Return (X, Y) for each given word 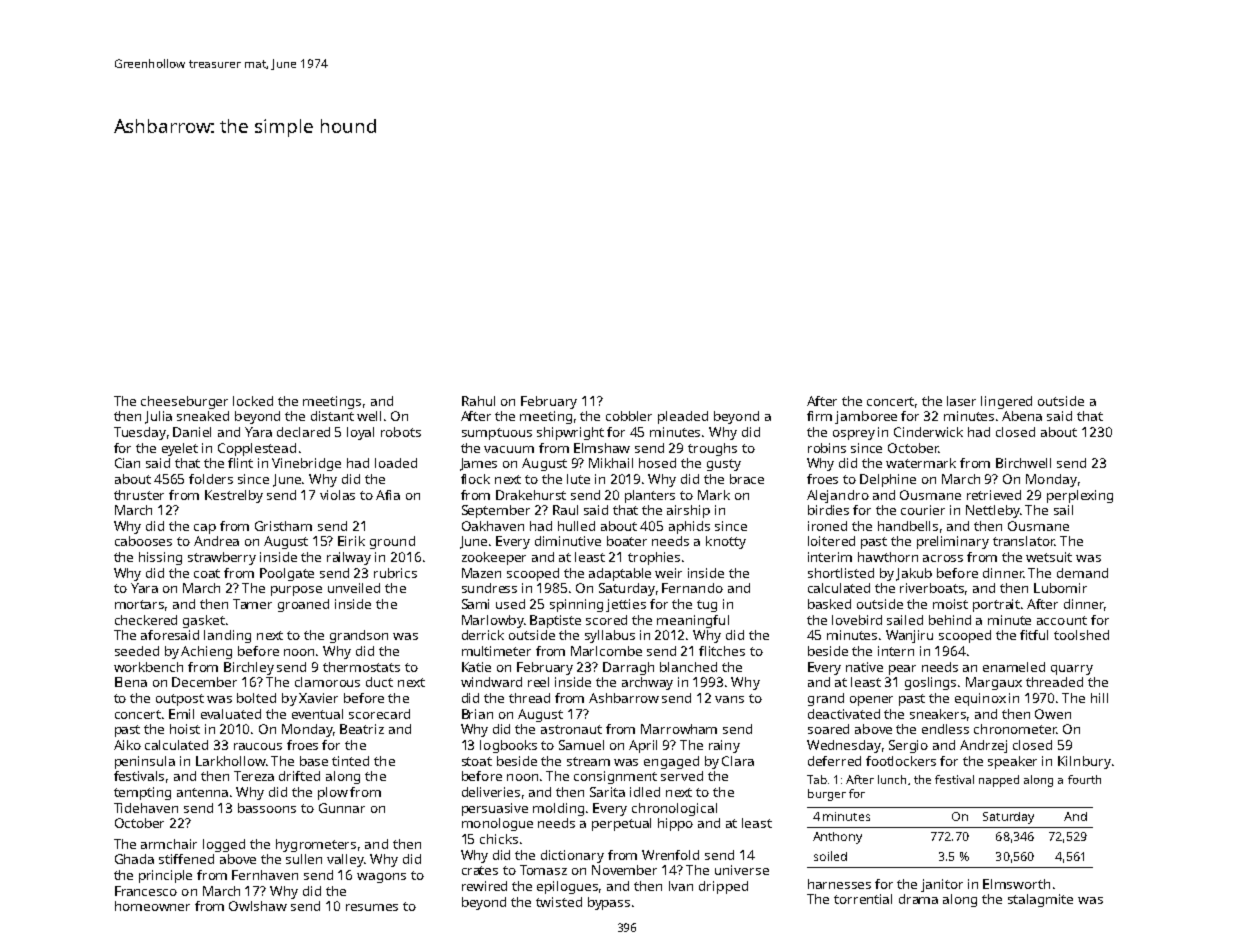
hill (1099, 698)
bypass (609, 903)
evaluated (231, 714)
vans (729, 699)
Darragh (628, 668)
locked (253, 401)
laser (961, 401)
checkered (146, 620)
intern (896, 651)
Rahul (478, 401)
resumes (372, 907)
